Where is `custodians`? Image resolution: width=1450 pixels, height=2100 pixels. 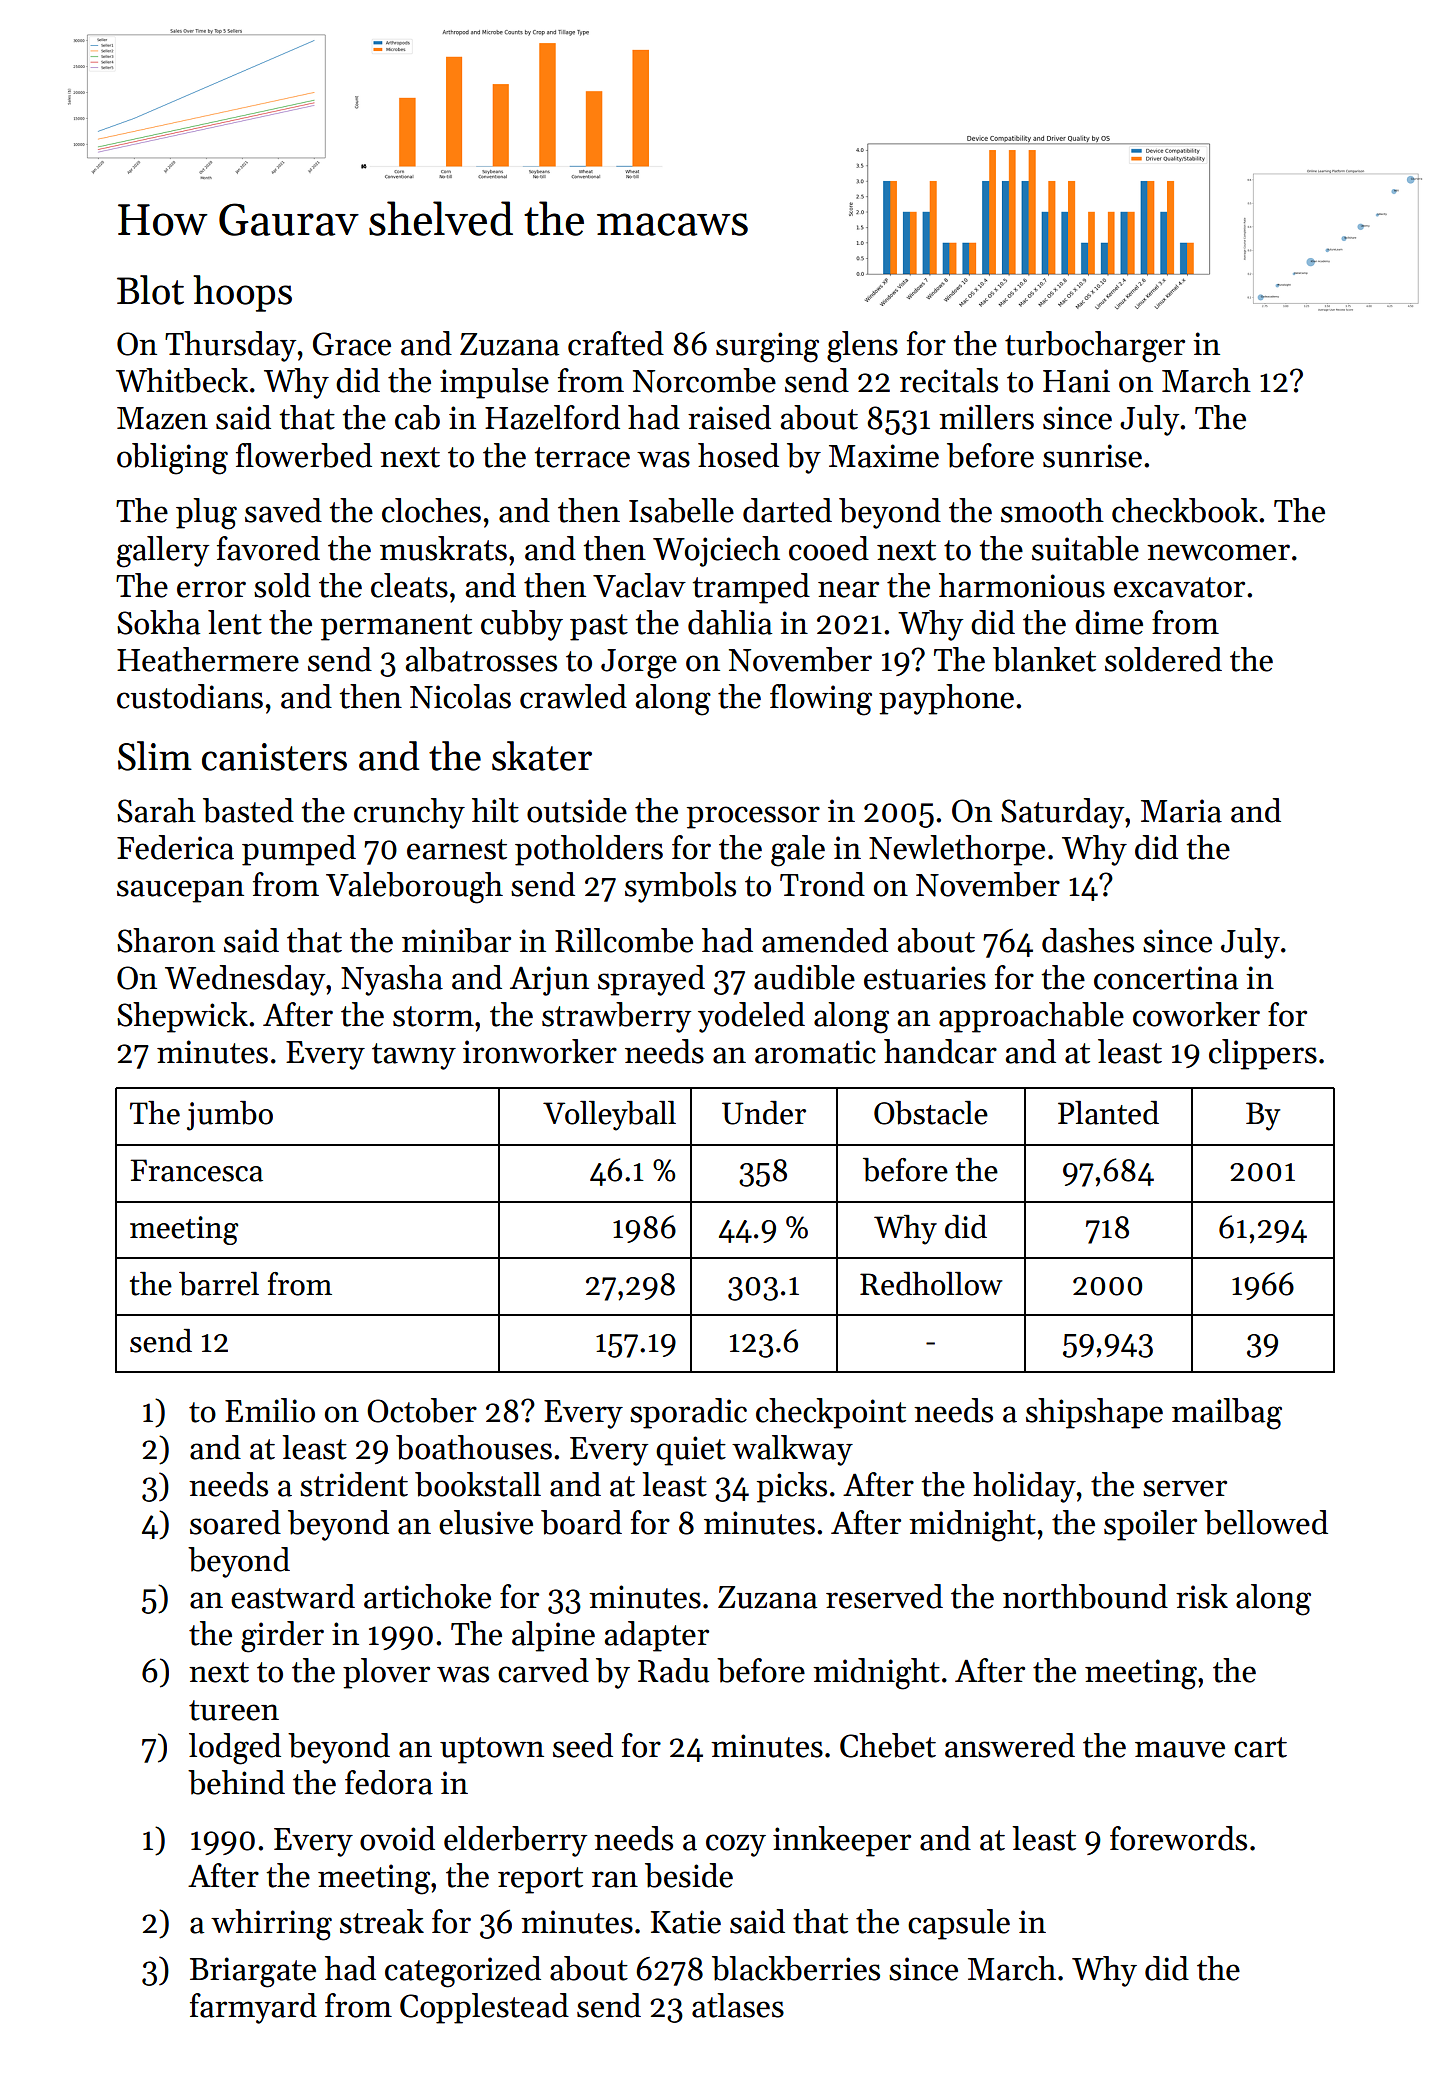 custodians is located at coordinates (190, 696).
